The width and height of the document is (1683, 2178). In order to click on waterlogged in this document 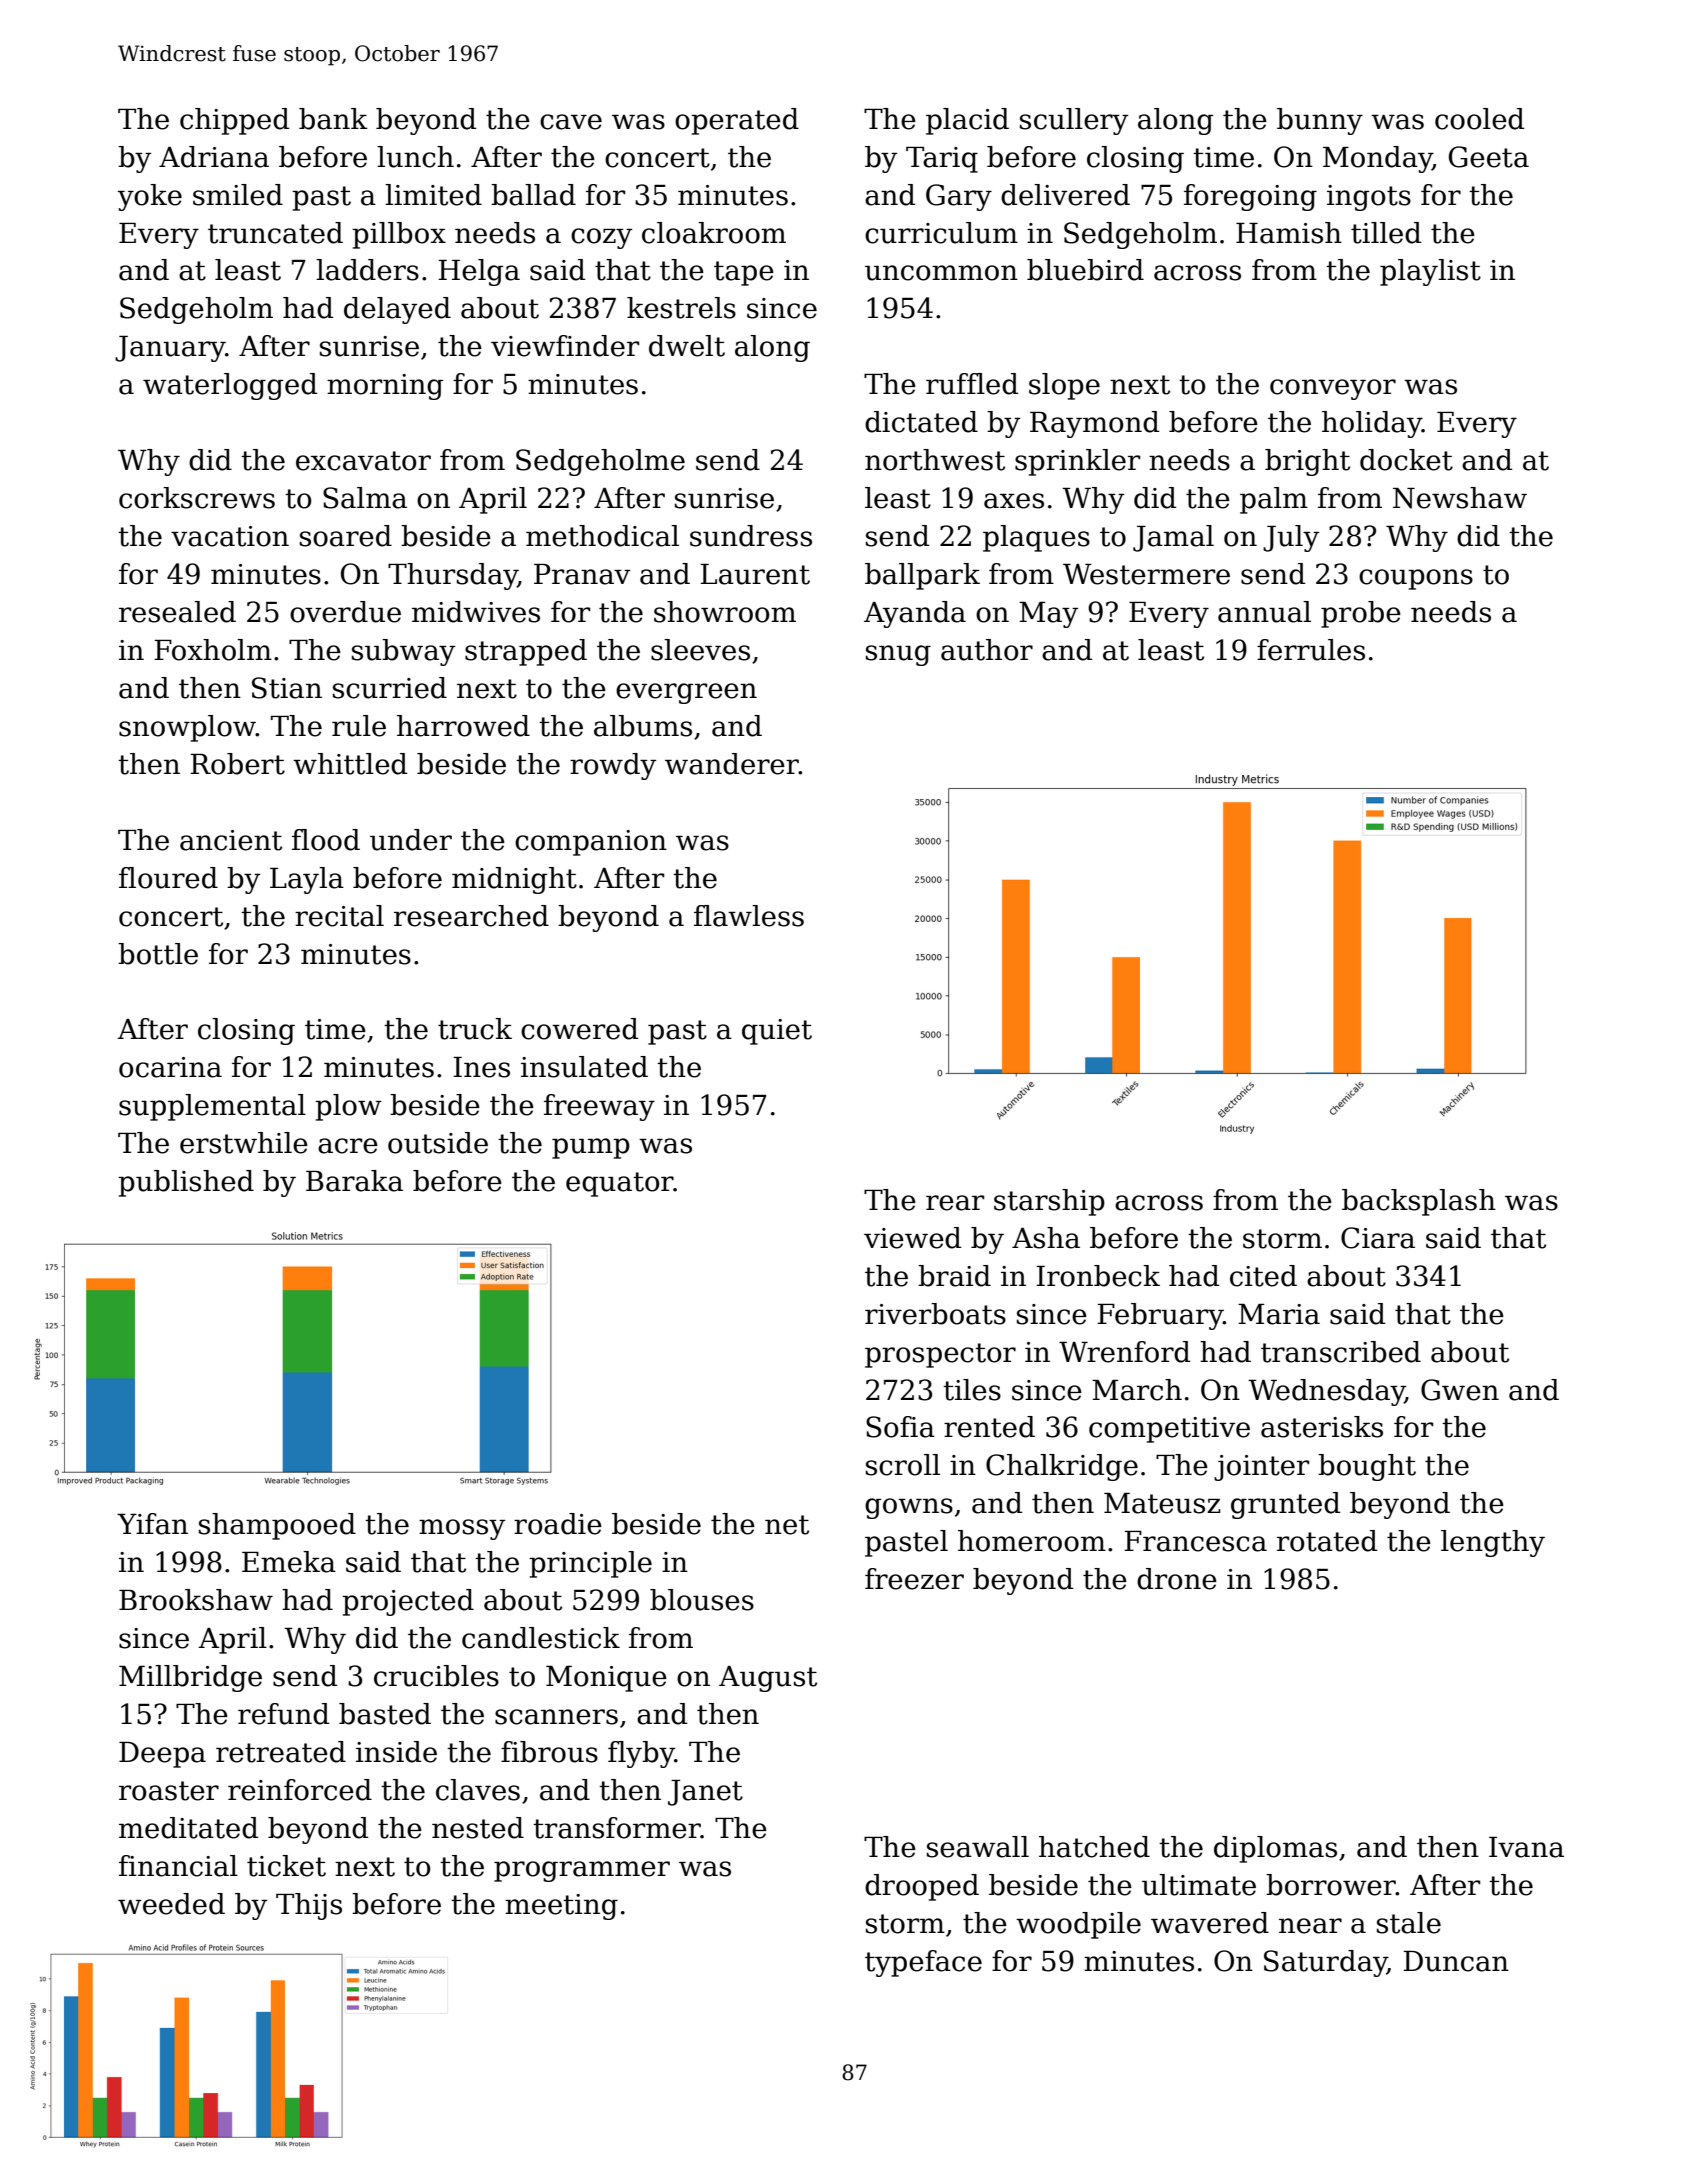, I will do `click(230, 386)`.
